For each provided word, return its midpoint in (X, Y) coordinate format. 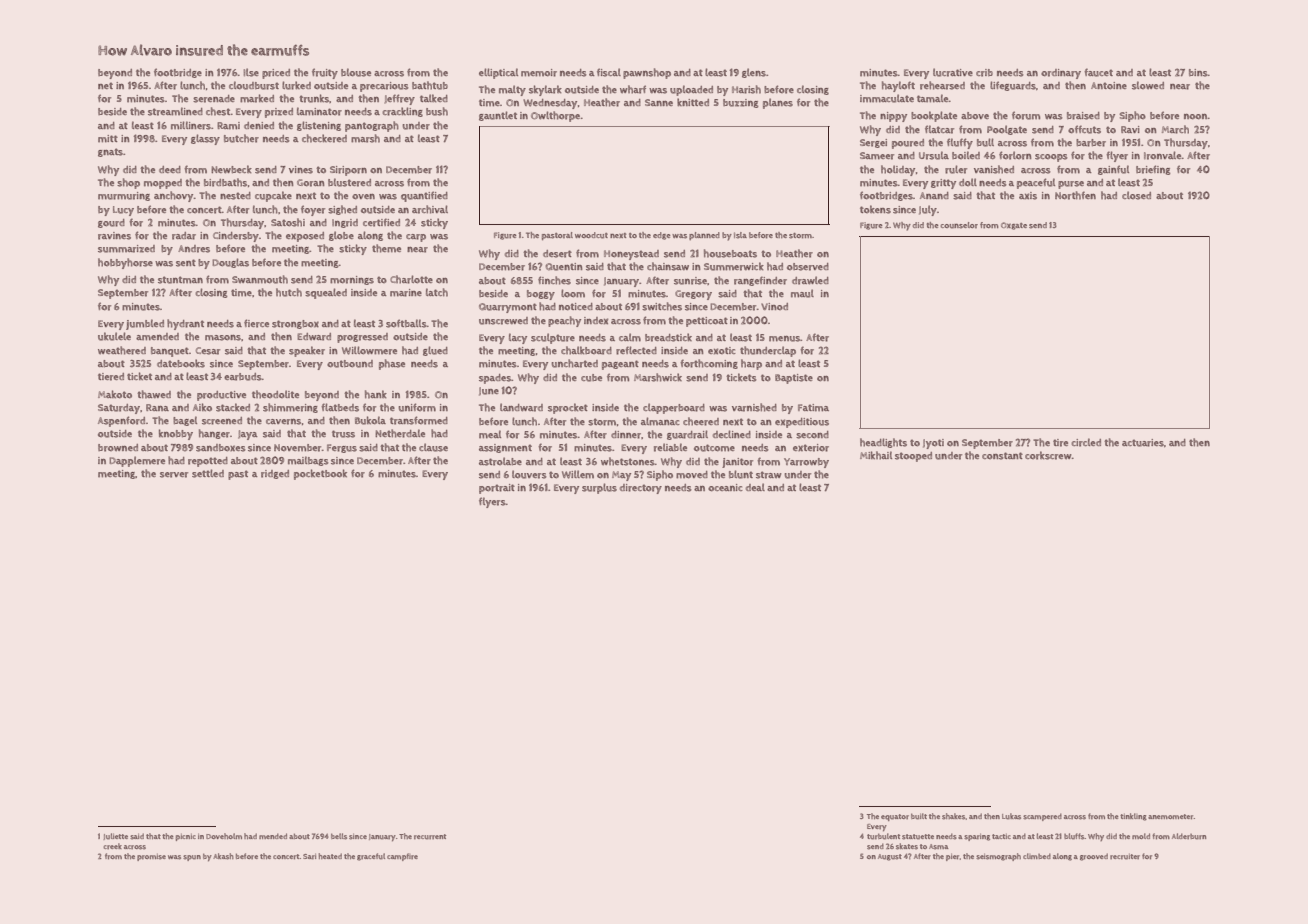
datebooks (181, 363)
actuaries (1143, 443)
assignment (505, 448)
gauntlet (498, 116)
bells (339, 836)
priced (276, 74)
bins (1198, 73)
